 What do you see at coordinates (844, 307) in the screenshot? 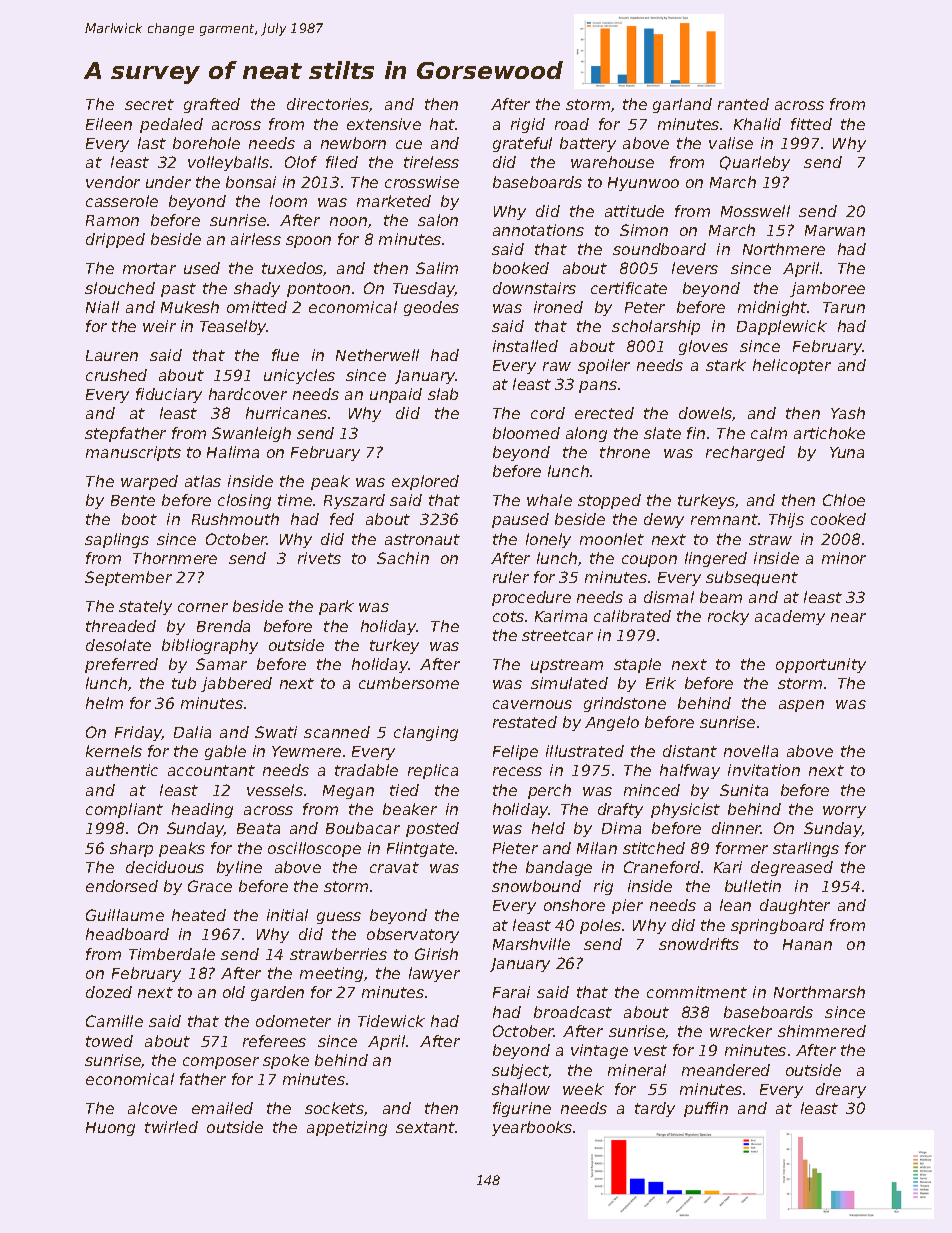
I see `Tarun` at bounding box center [844, 307].
